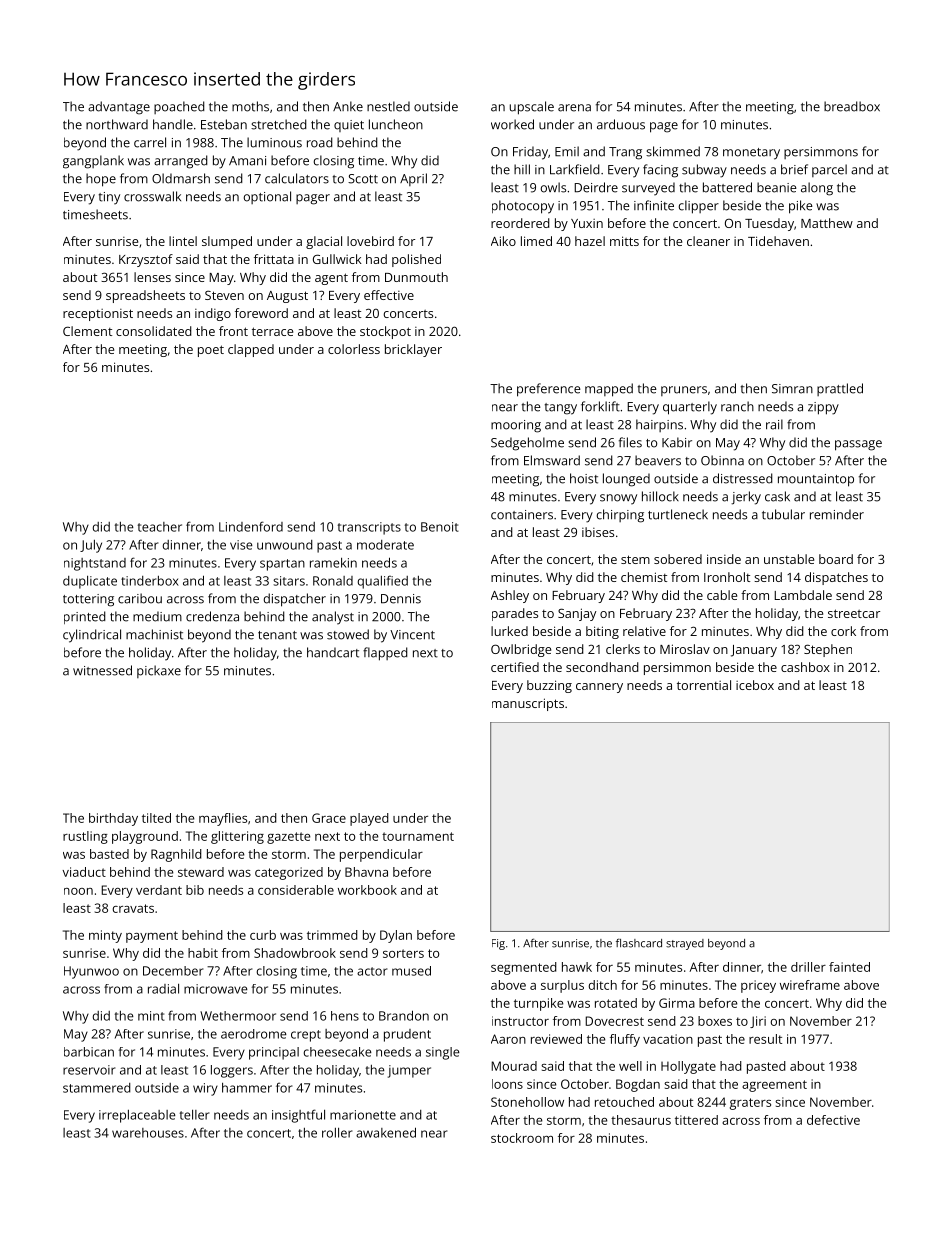 Image resolution: width=952 pixels, height=1233 pixels. I want to click on Lindenford, so click(251, 526).
